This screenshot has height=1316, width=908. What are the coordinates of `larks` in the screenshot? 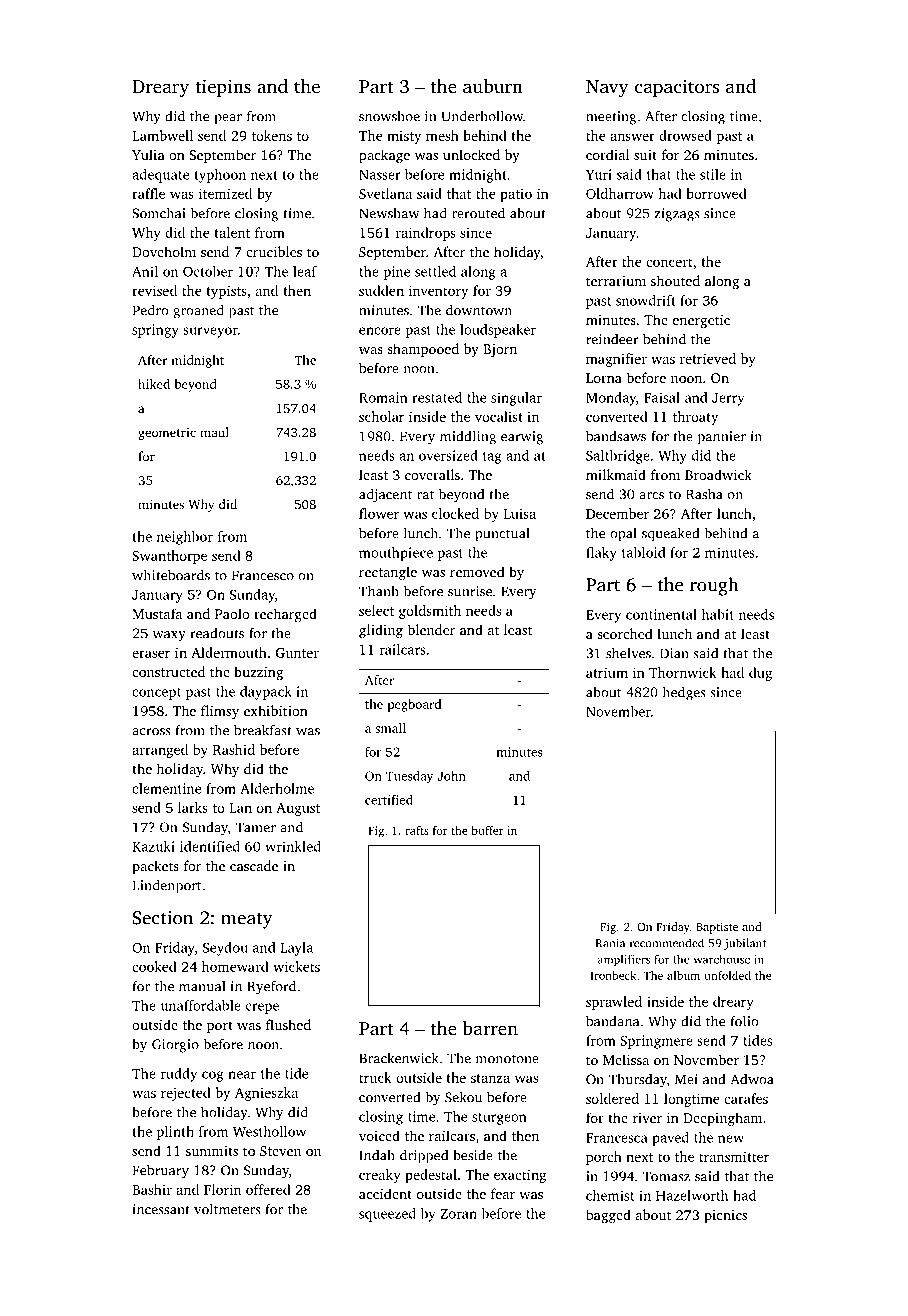 It's located at (193, 807).
